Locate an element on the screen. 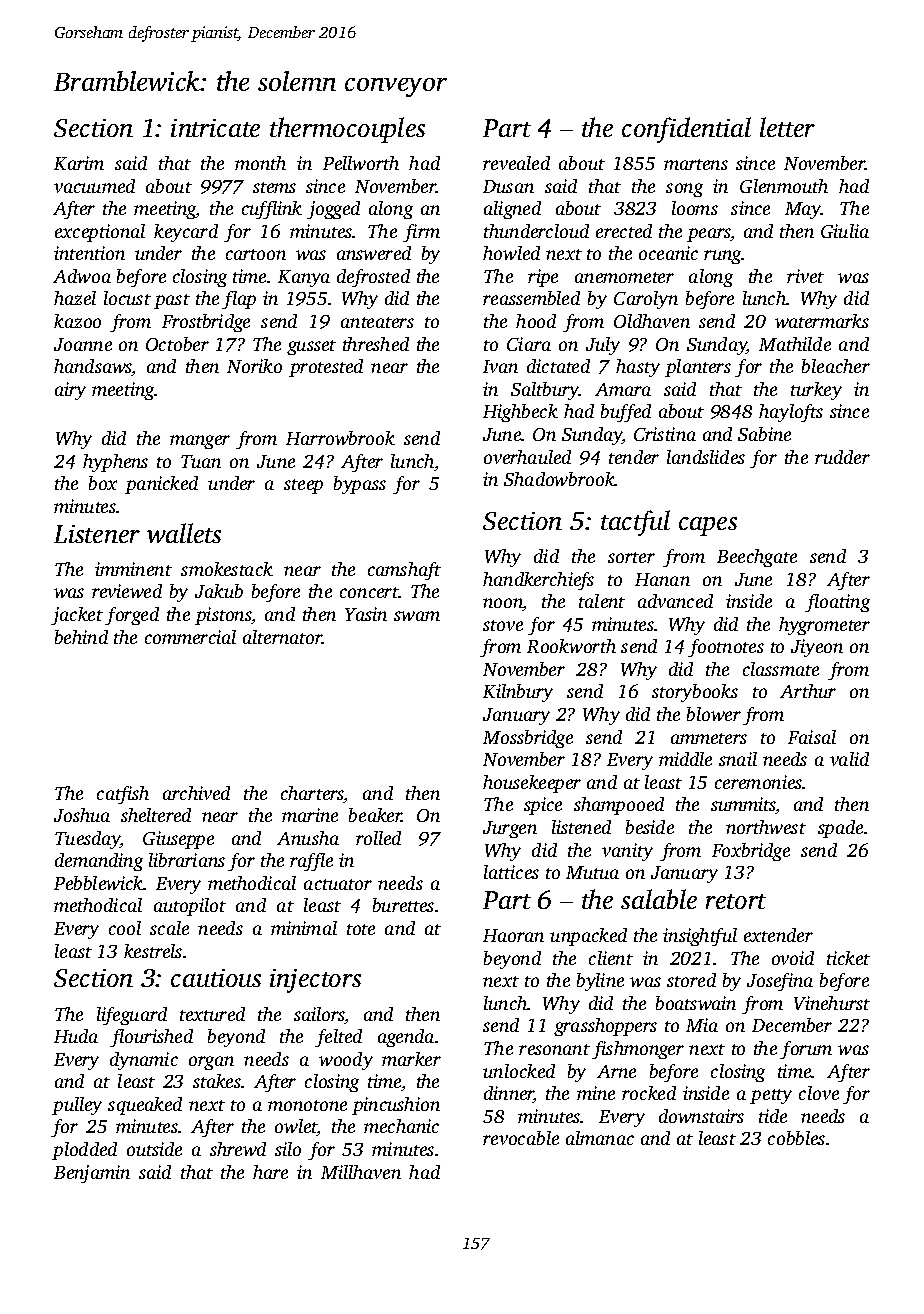 The height and width of the screenshot is (1314, 924). jogged is located at coordinates (333, 210).
